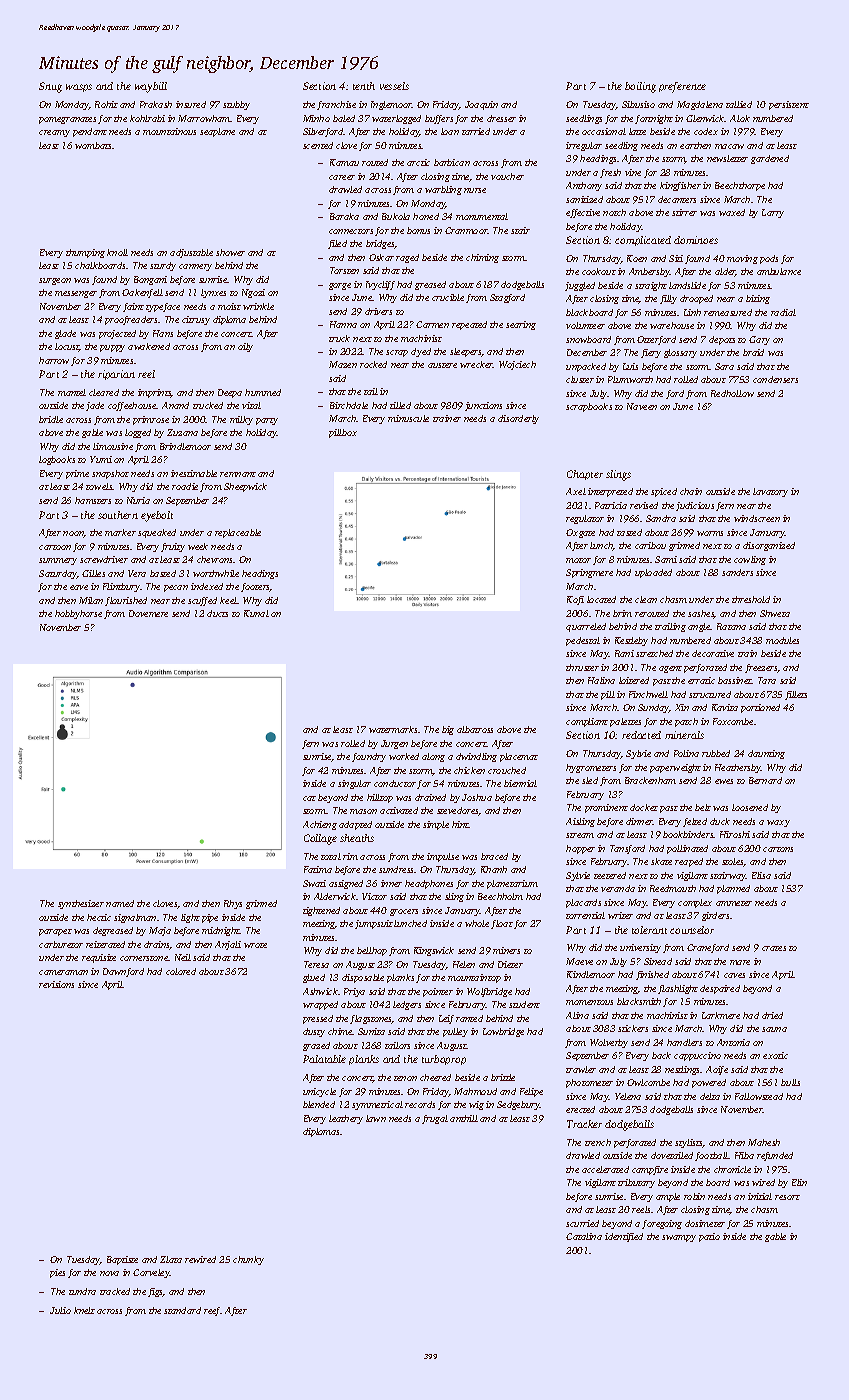  What do you see at coordinates (212, 1311) in the image?
I see `reef` at bounding box center [212, 1311].
